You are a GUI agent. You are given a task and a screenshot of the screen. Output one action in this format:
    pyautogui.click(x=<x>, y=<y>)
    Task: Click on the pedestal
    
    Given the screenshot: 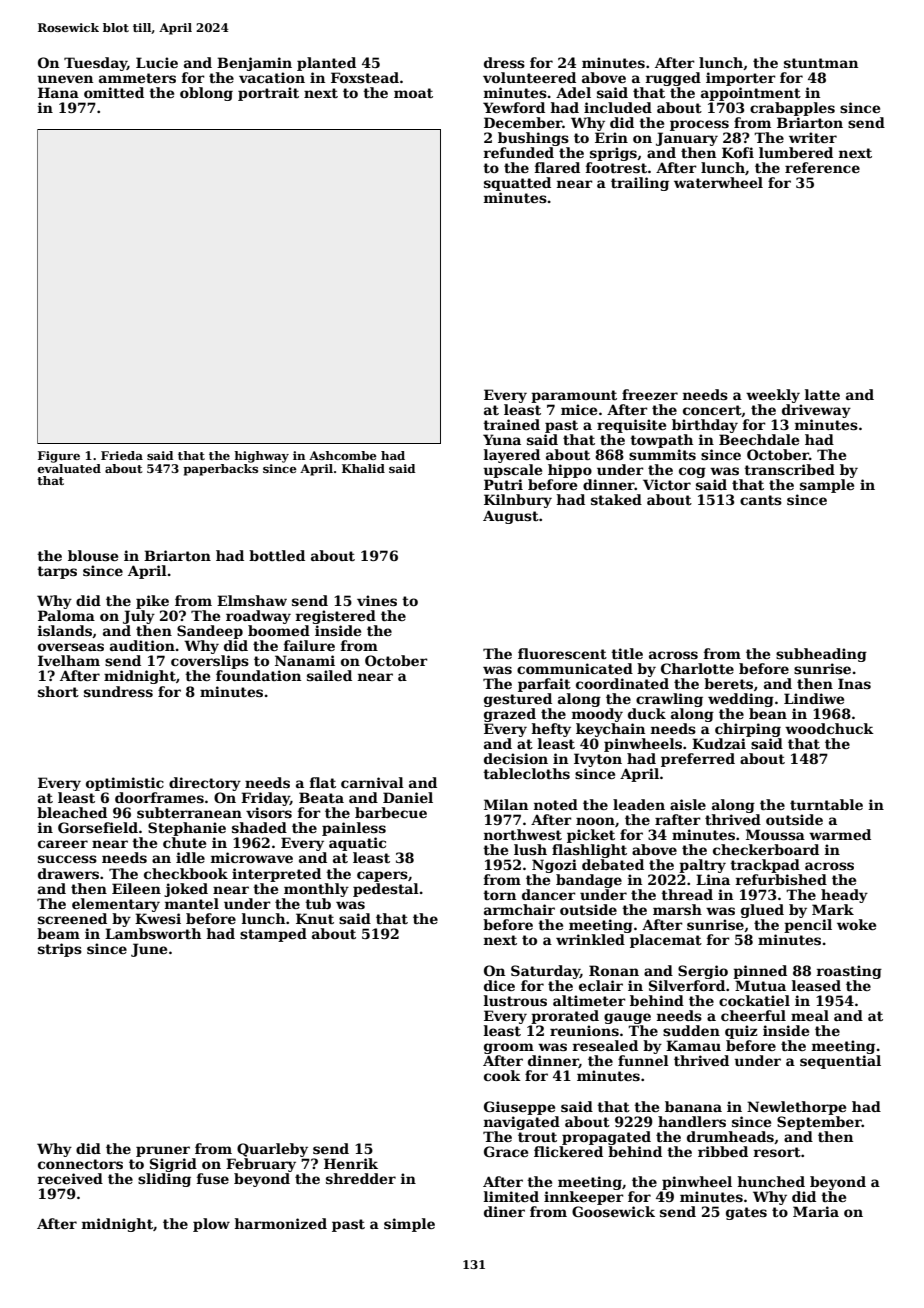 What is the action you would take?
    pyautogui.click(x=386, y=890)
